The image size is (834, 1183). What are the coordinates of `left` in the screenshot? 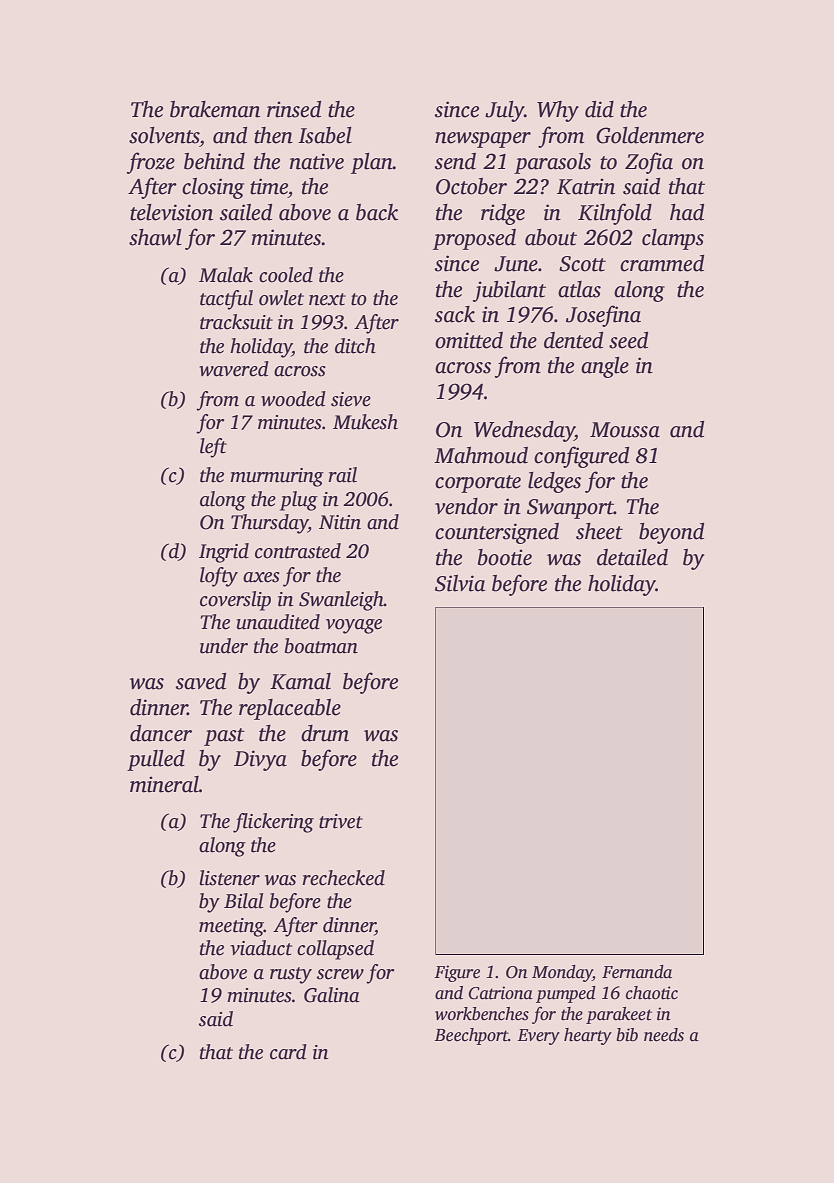 It's located at (213, 448).
